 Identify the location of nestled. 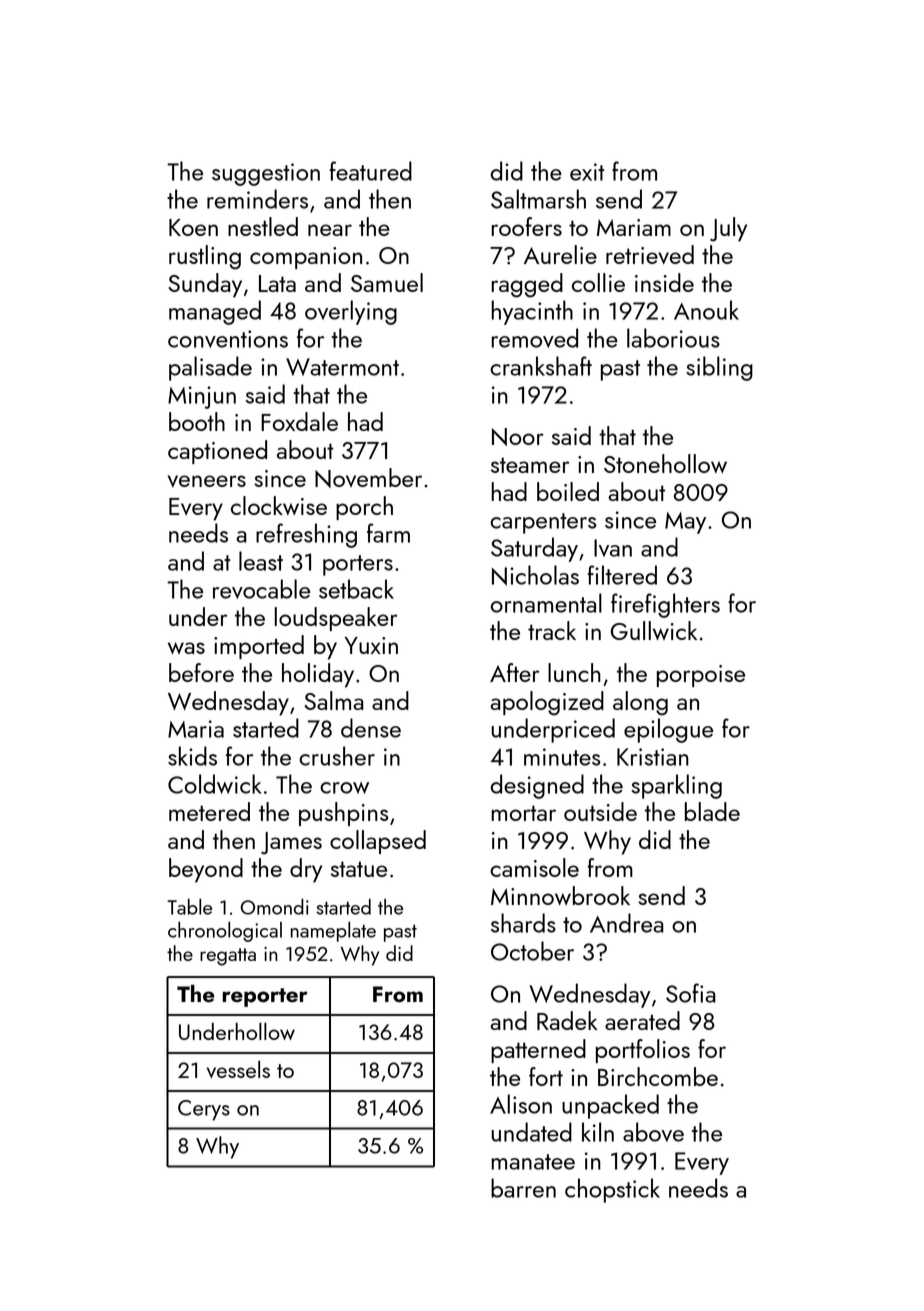
(263, 226).
